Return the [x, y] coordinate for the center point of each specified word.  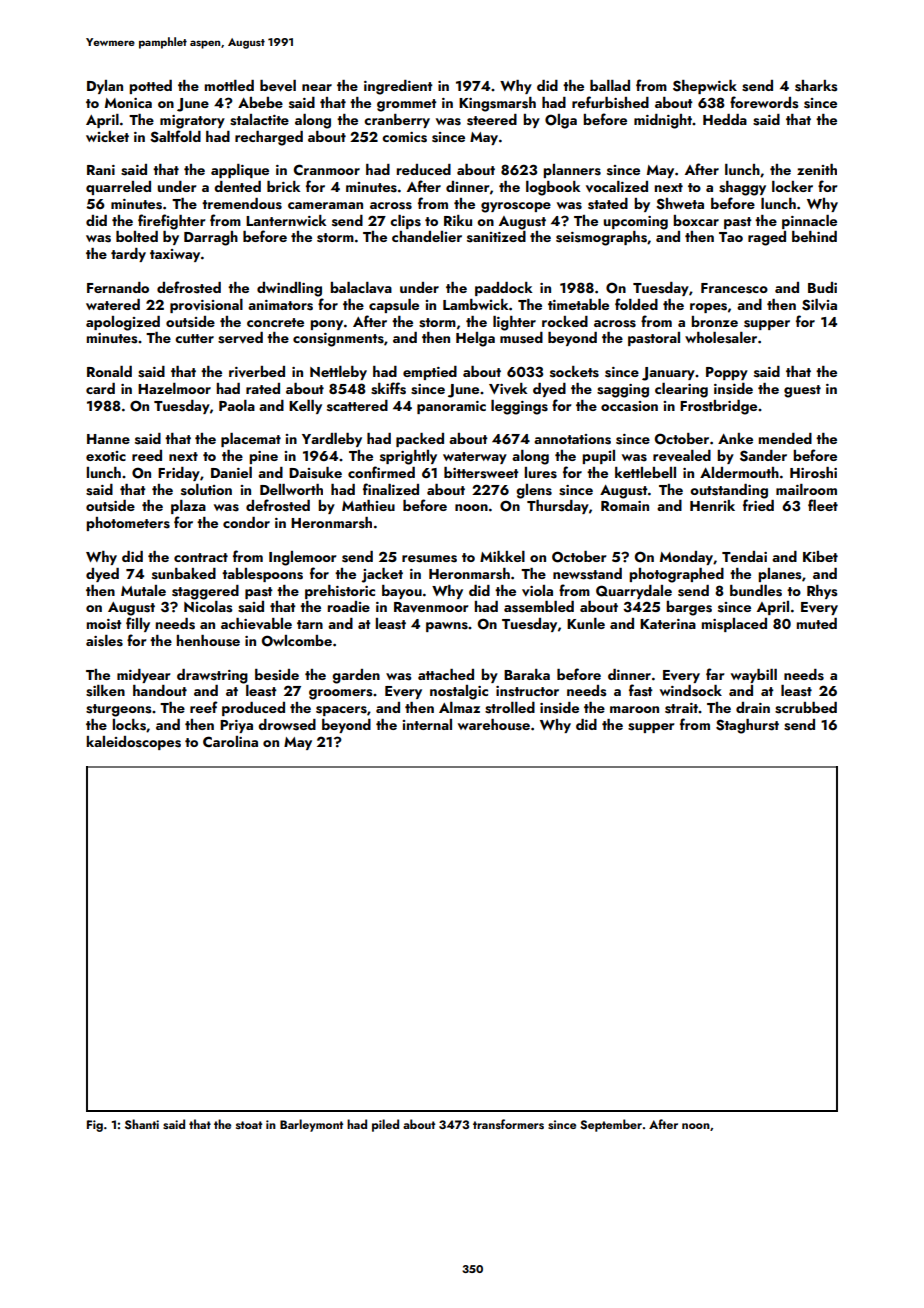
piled [385, 1125]
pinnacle [809, 222]
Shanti [142, 1124]
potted [150, 87]
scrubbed [806, 708]
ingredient [398, 87]
